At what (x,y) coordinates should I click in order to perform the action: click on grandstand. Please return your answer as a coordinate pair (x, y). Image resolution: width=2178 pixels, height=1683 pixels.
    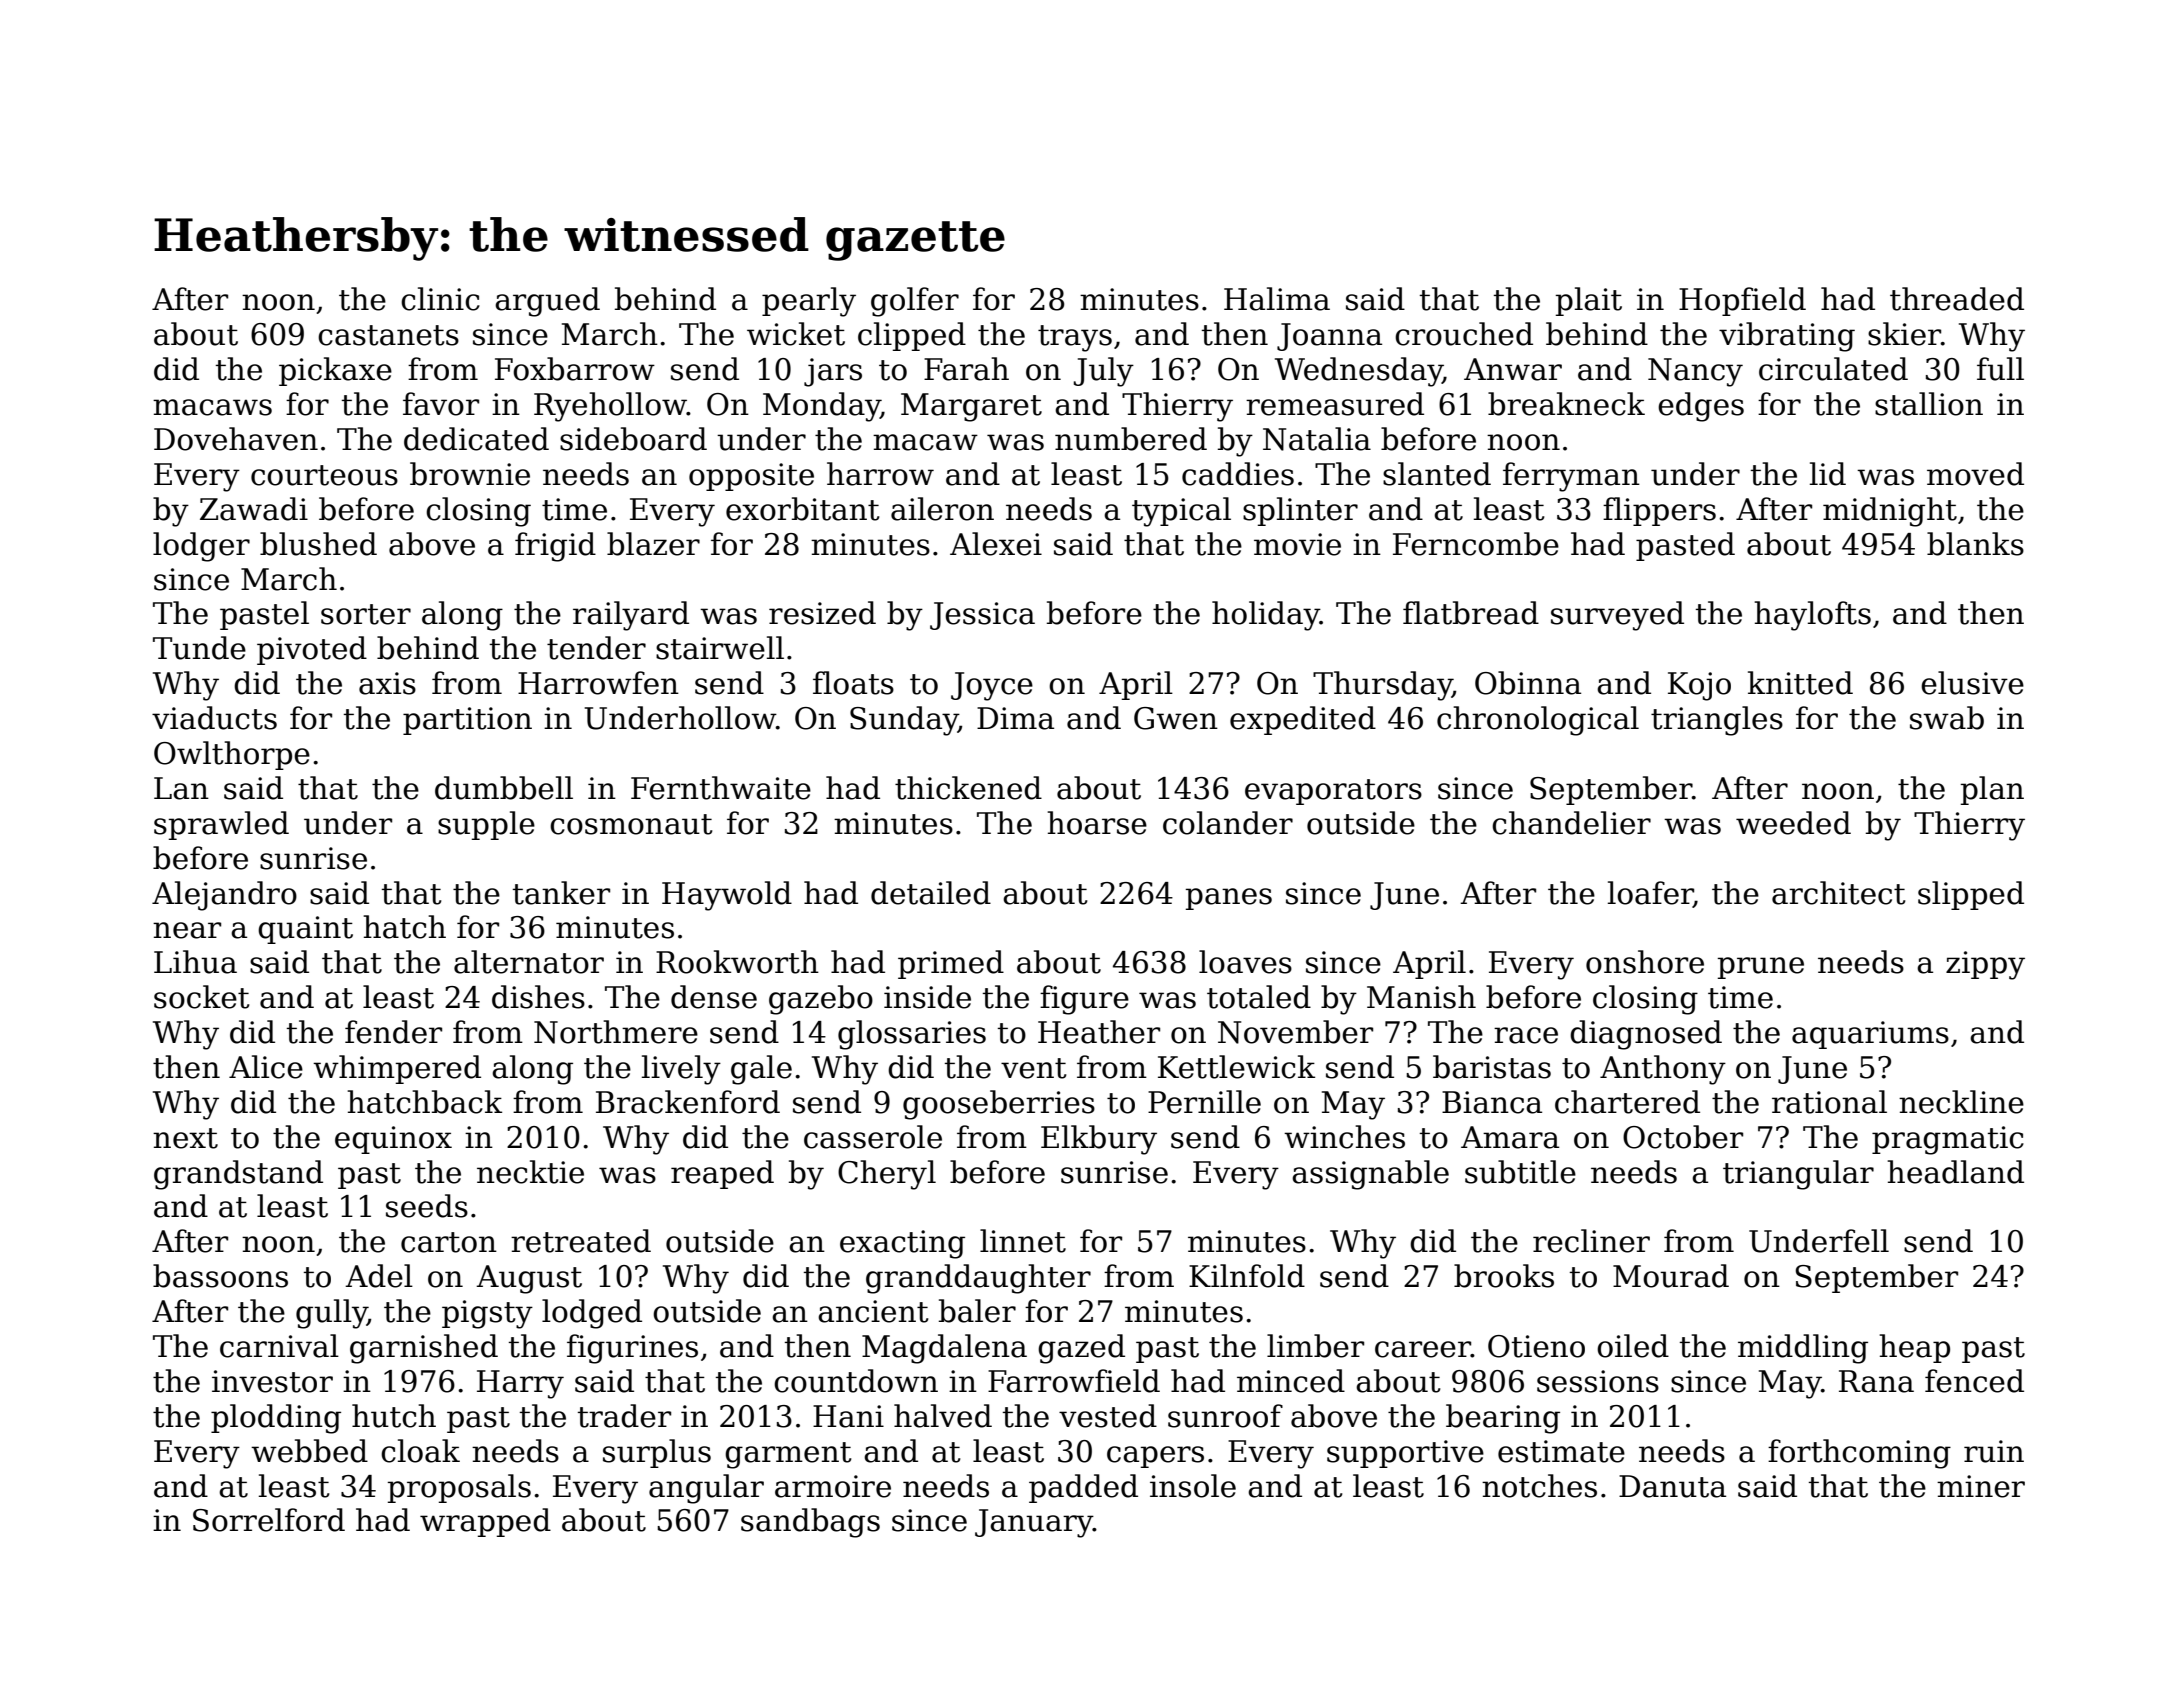
    Looking at the image, I should click on (238, 1175).
